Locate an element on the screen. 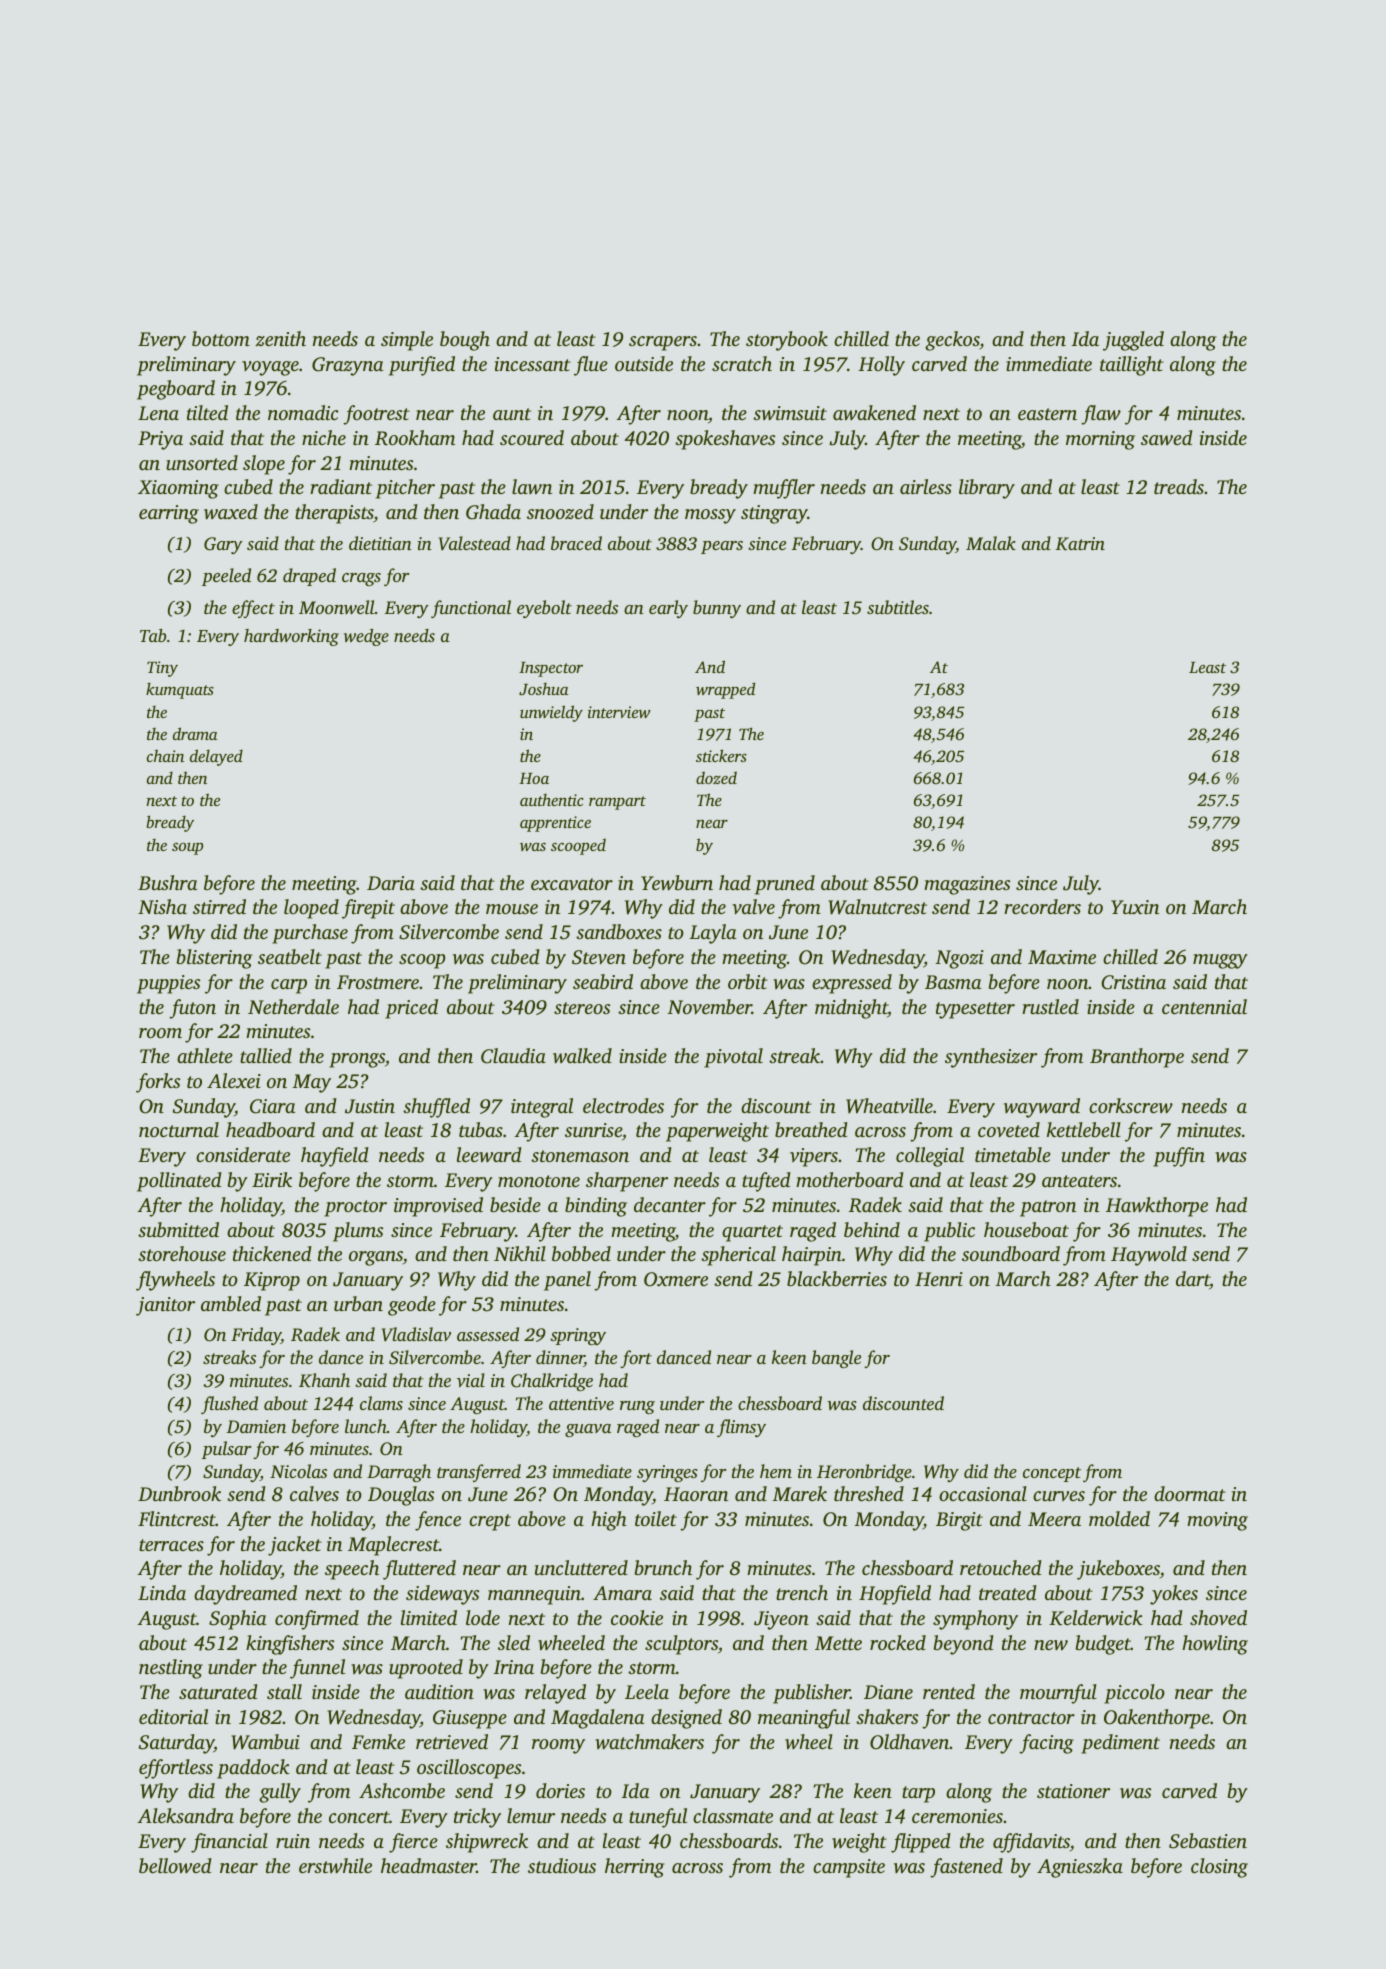  pollinated is located at coordinates (179, 1182).
